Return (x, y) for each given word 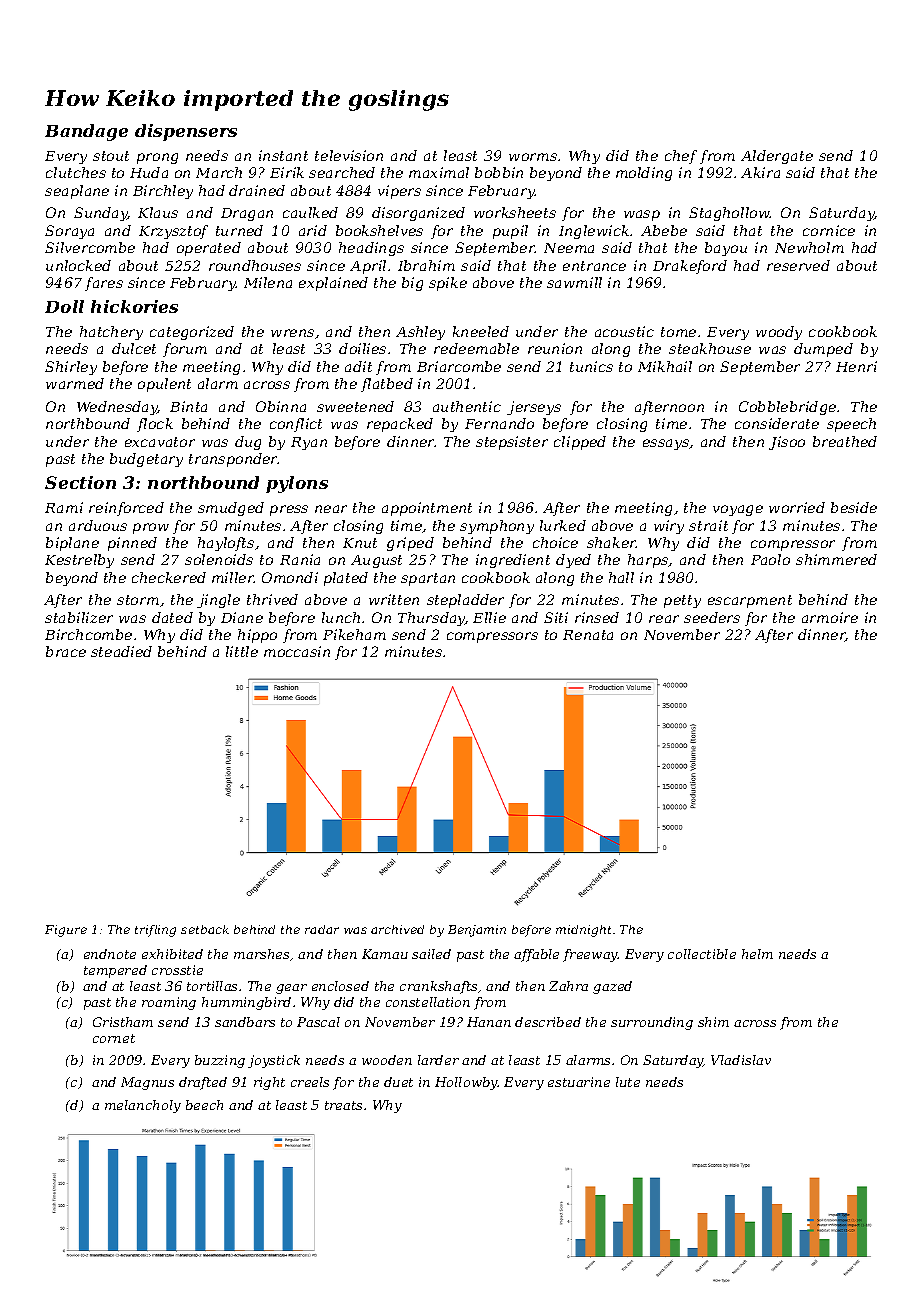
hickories (134, 306)
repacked (400, 425)
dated (172, 617)
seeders (712, 617)
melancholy (143, 1106)
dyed (573, 561)
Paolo (770, 559)
